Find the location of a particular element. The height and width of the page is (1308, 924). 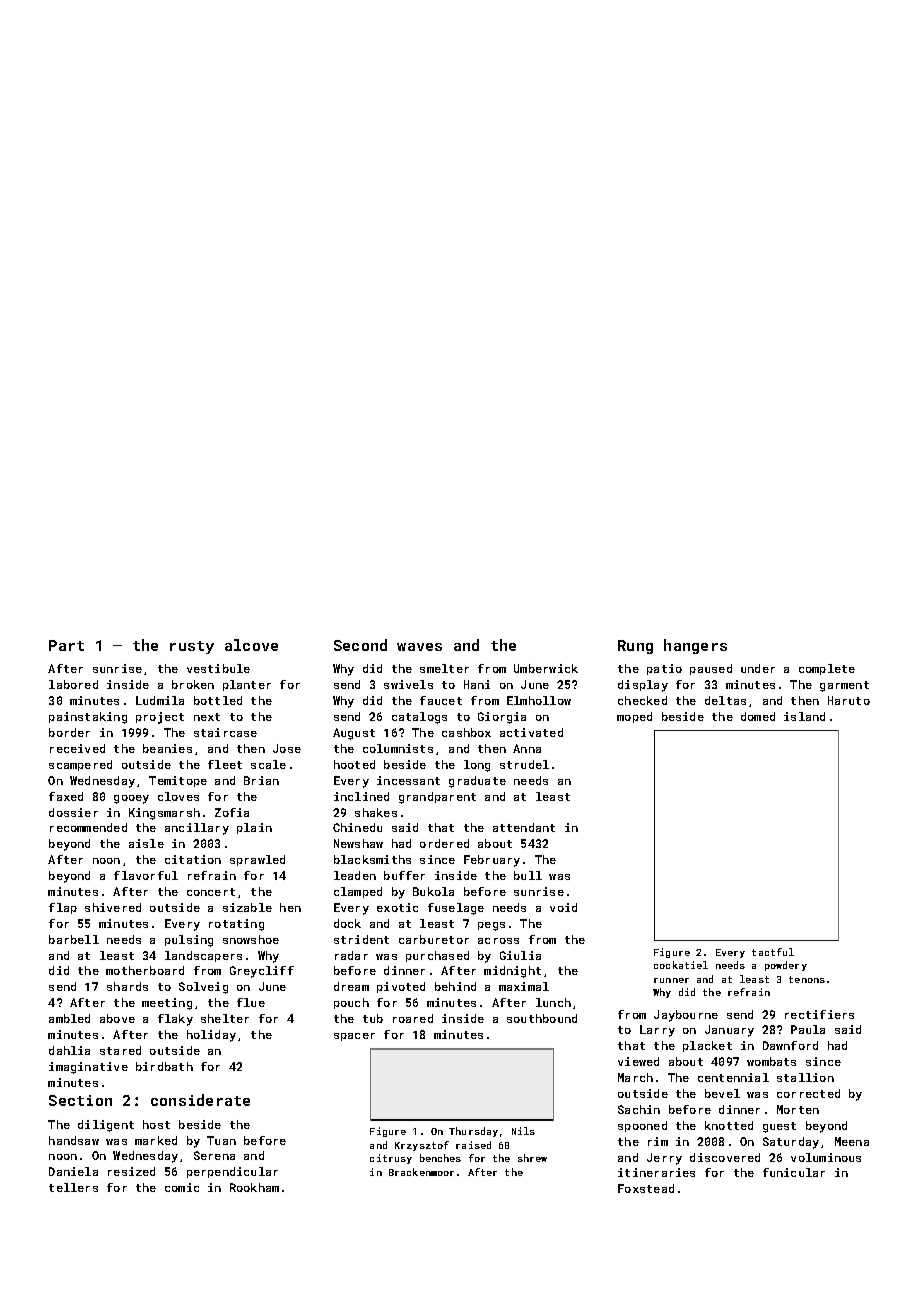

March is located at coordinates (635, 1077).
